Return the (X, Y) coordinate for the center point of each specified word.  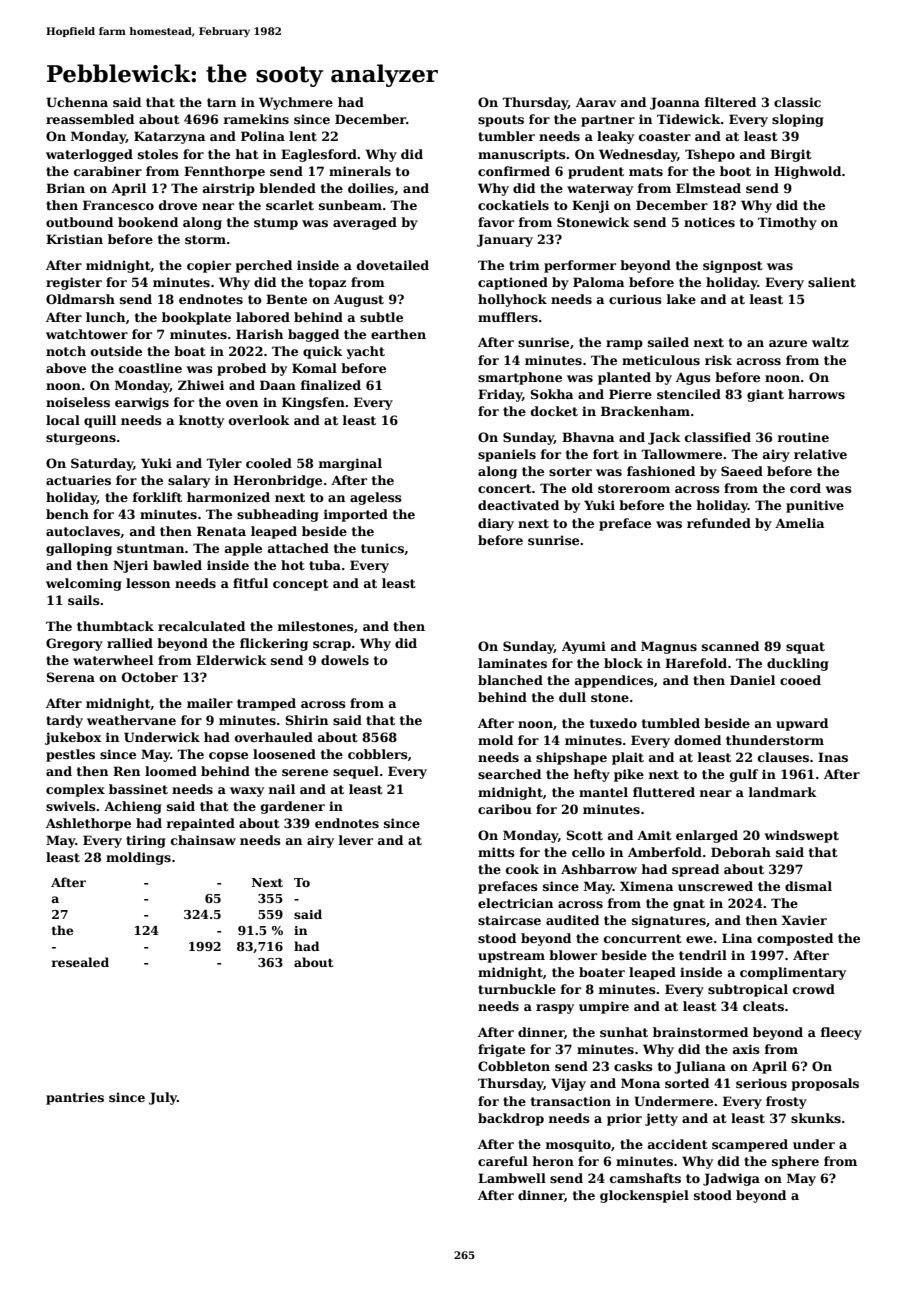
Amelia (799, 523)
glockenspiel (644, 1196)
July (163, 1098)
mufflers (508, 317)
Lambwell (512, 1178)
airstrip (229, 189)
